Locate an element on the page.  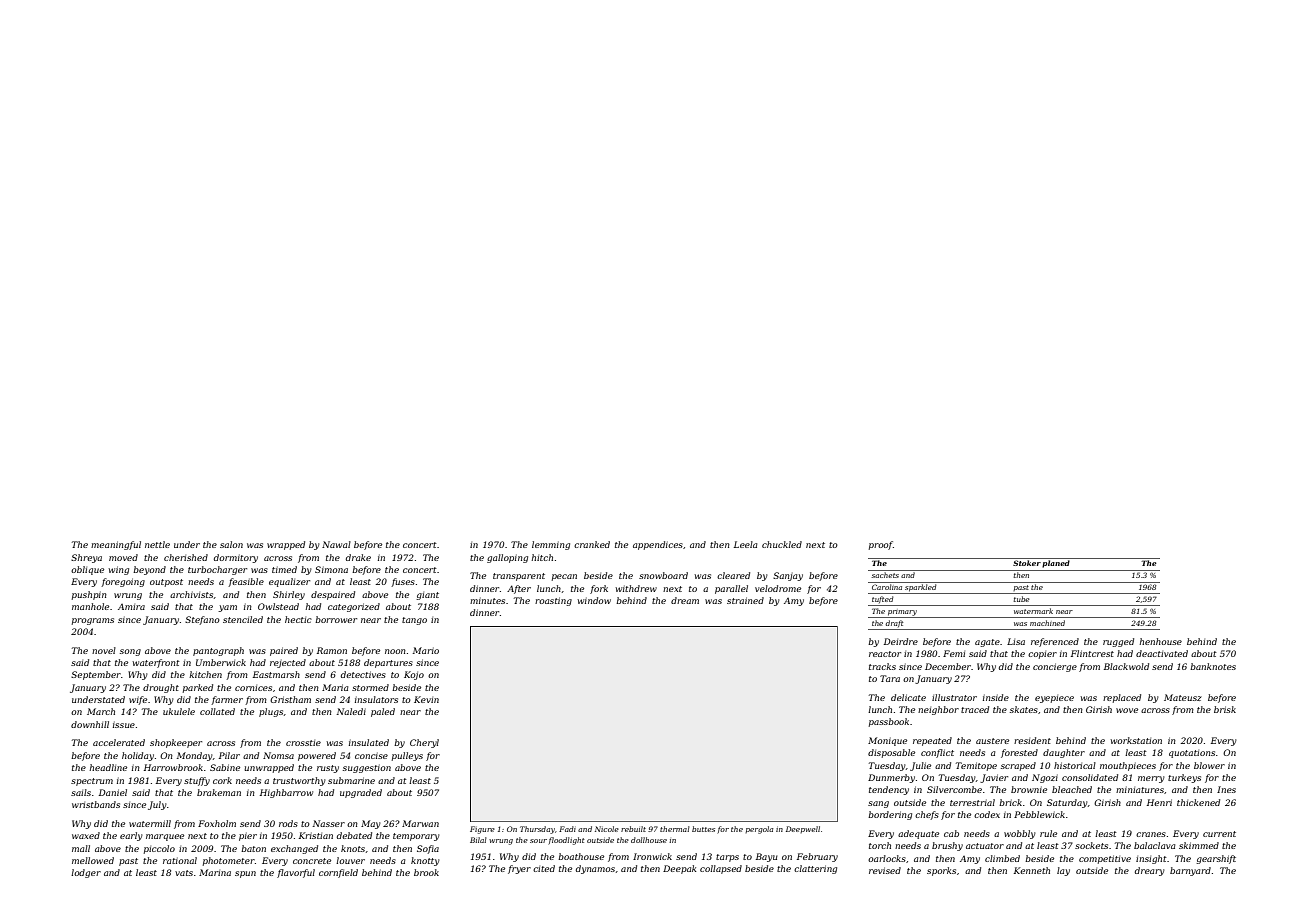
appendices is located at coordinates (658, 545).
